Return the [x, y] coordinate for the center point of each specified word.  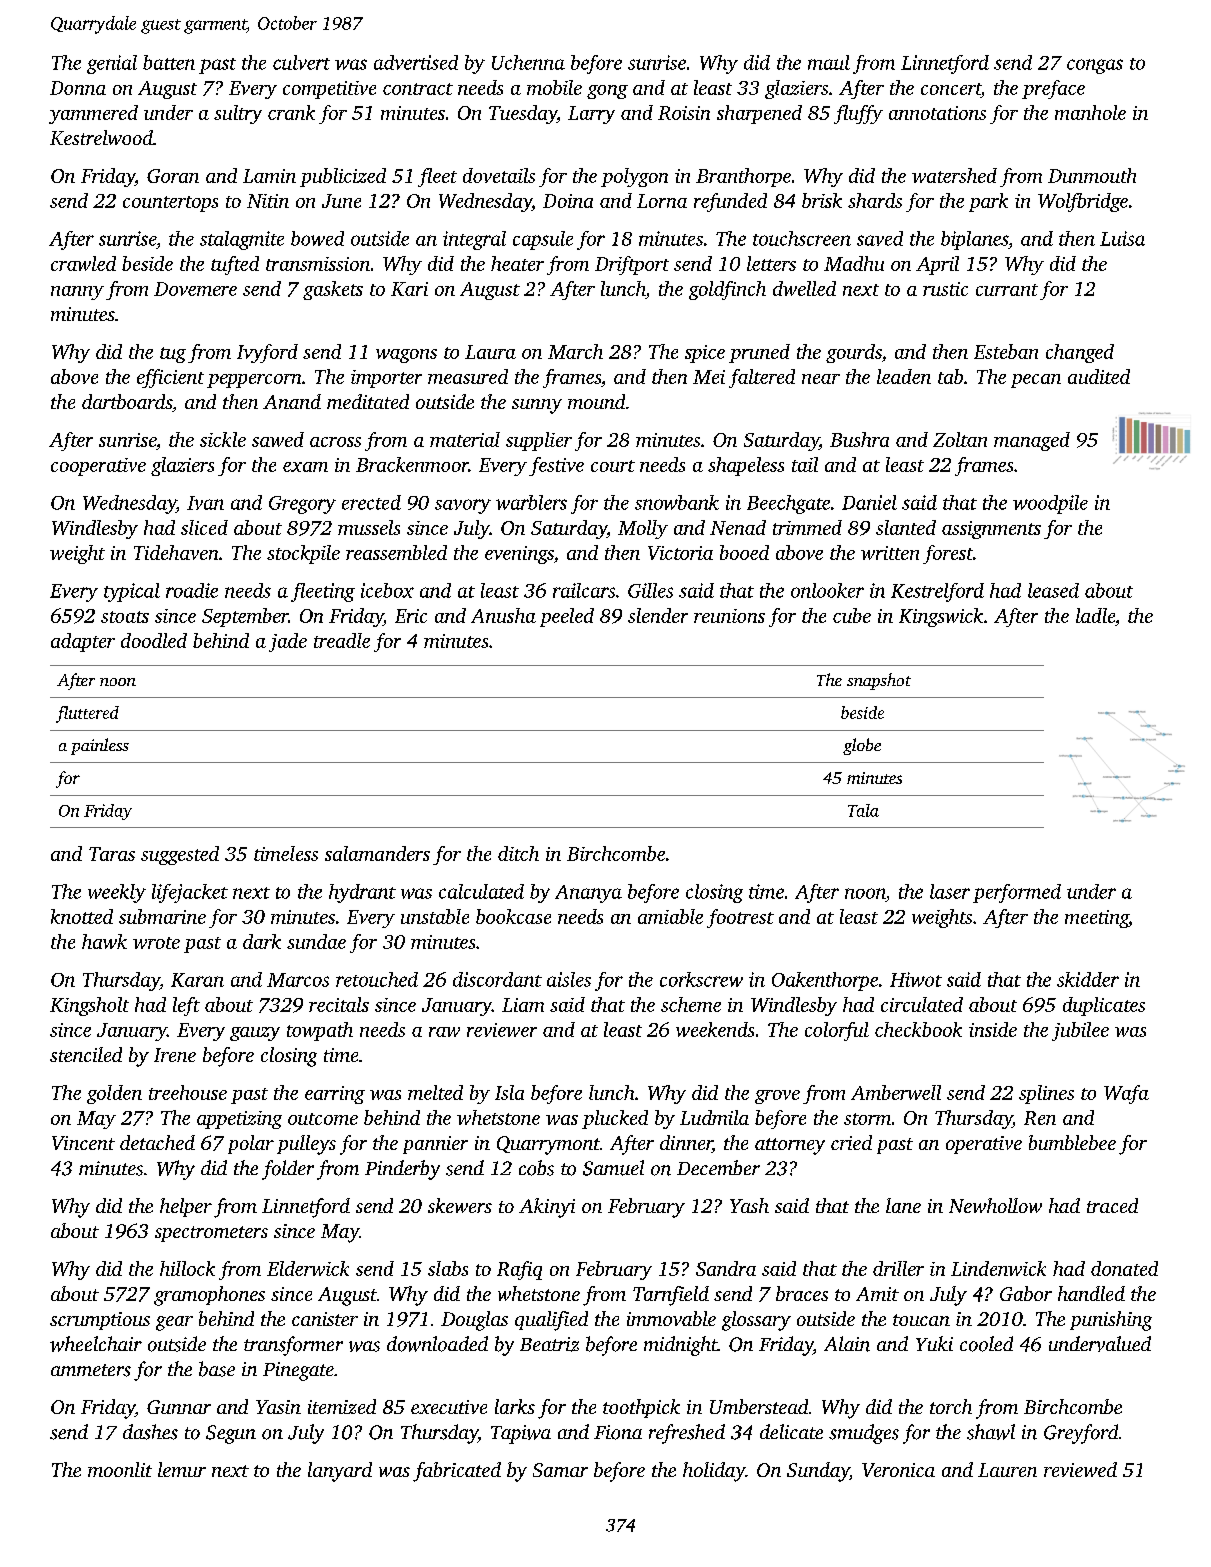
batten [169, 62]
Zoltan [960, 439]
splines [1046, 1094]
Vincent [83, 1143]
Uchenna [528, 62]
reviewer [502, 1030]
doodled [154, 640]
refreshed [687, 1434]
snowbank [677, 502]
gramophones [209, 1296]
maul [829, 62]
